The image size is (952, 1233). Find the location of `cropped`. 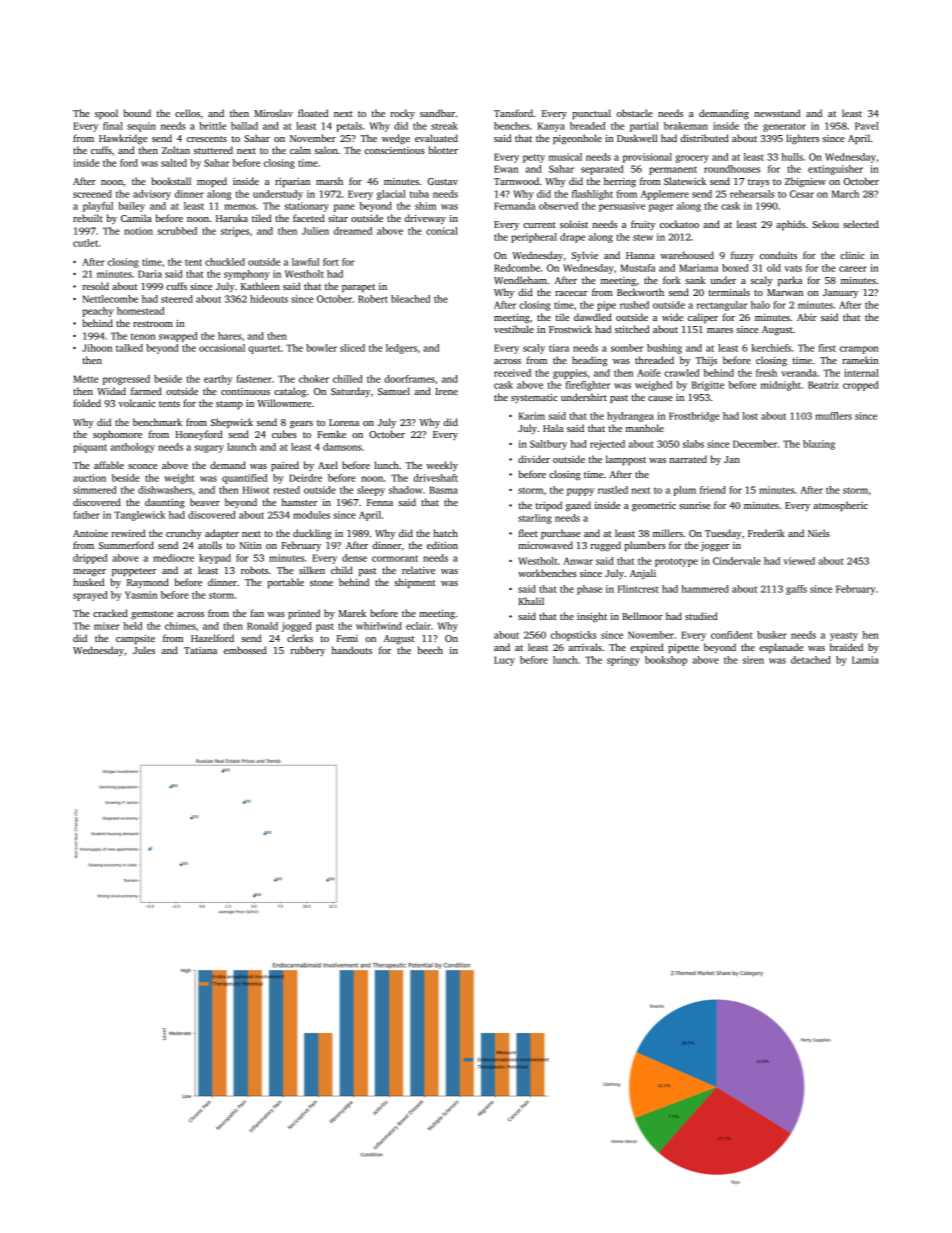

cropped is located at coordinates (861, 386).
